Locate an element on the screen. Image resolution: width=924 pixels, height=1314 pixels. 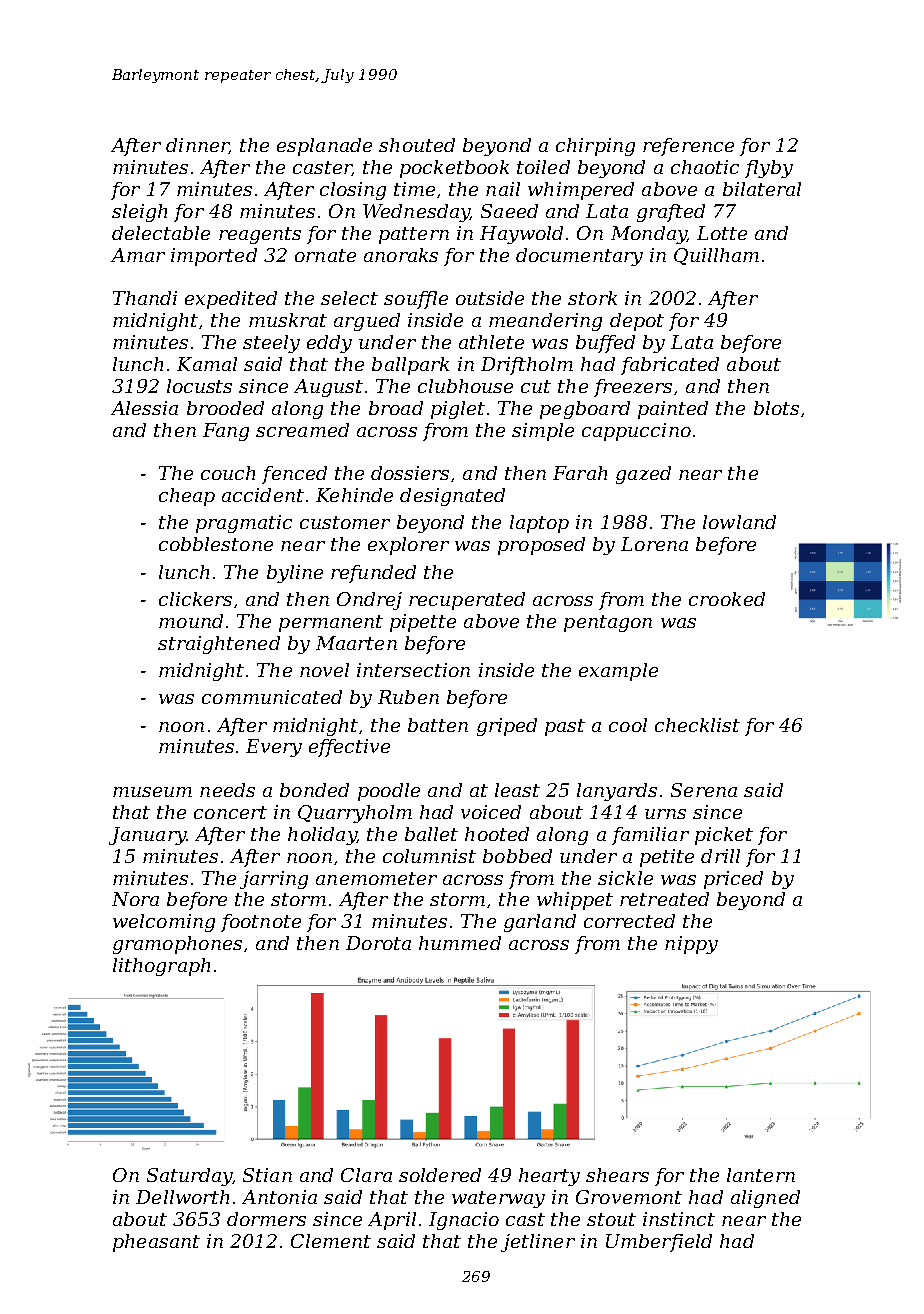
crooked is located at coordinates (727, 599).
